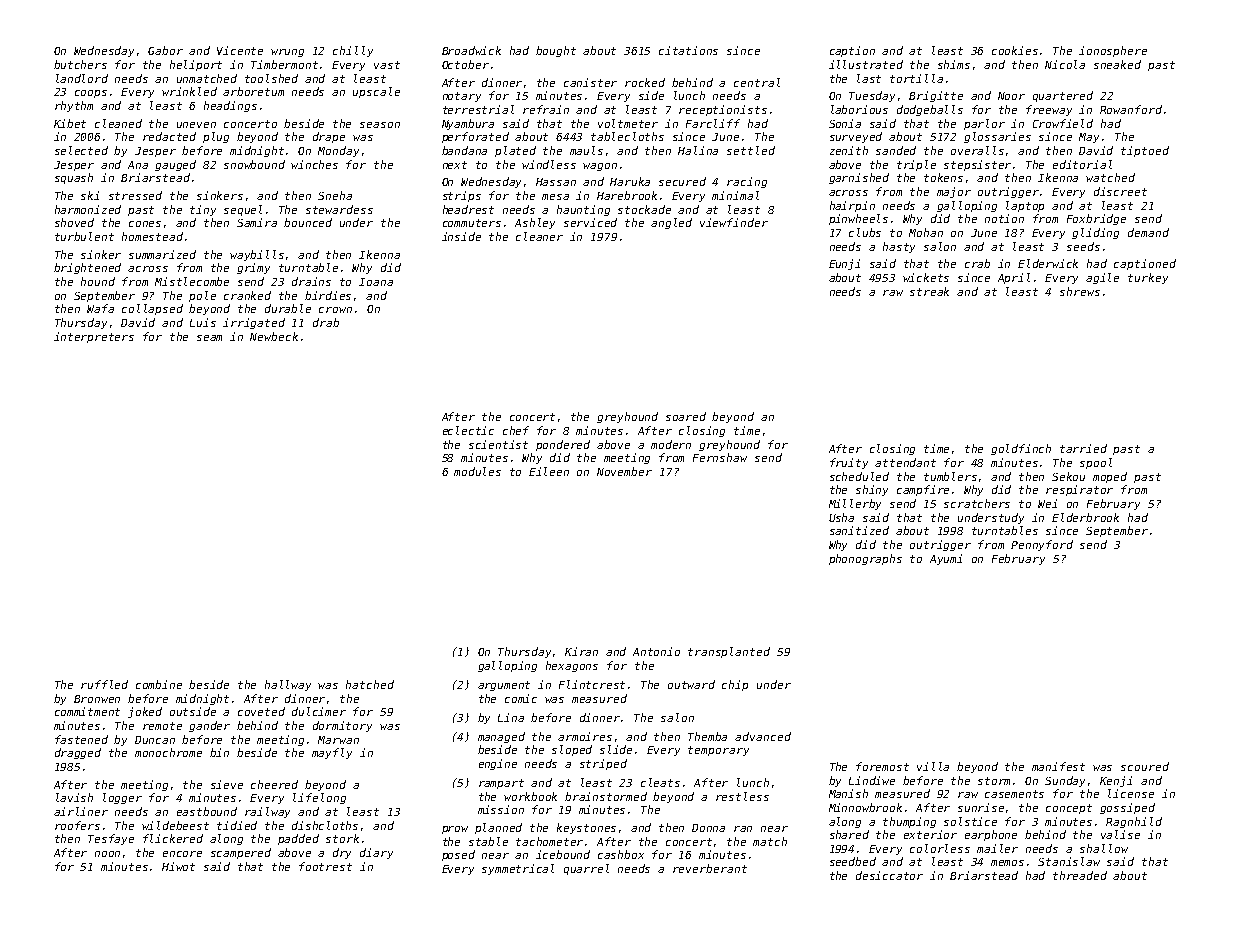  I want to click on cookies, so click(1015, 50).
